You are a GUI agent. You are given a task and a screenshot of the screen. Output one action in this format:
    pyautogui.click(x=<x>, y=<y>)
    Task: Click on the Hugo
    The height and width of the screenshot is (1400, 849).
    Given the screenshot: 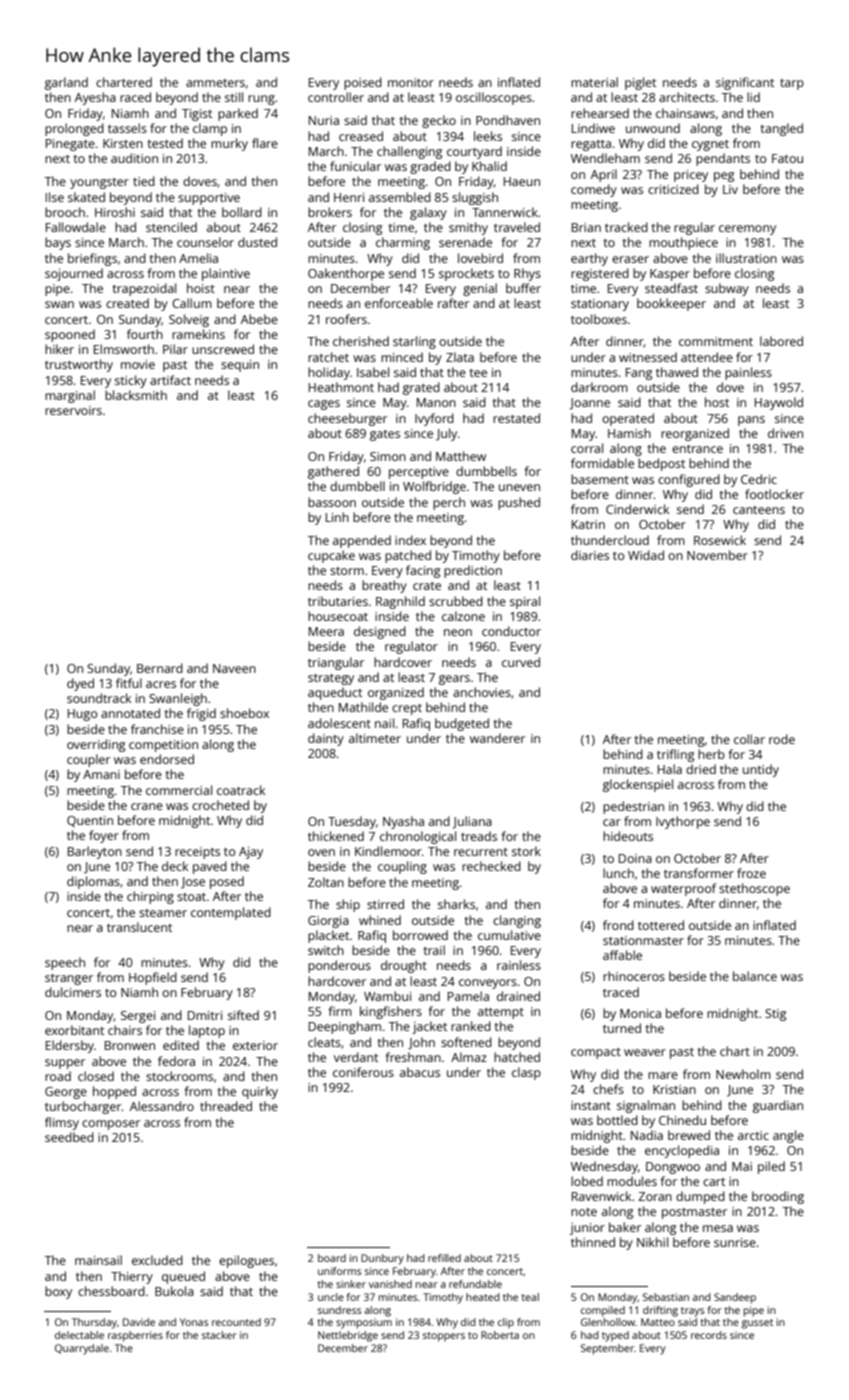 What is the action you would take?
    pyautogui.click(x=82, y=715)
